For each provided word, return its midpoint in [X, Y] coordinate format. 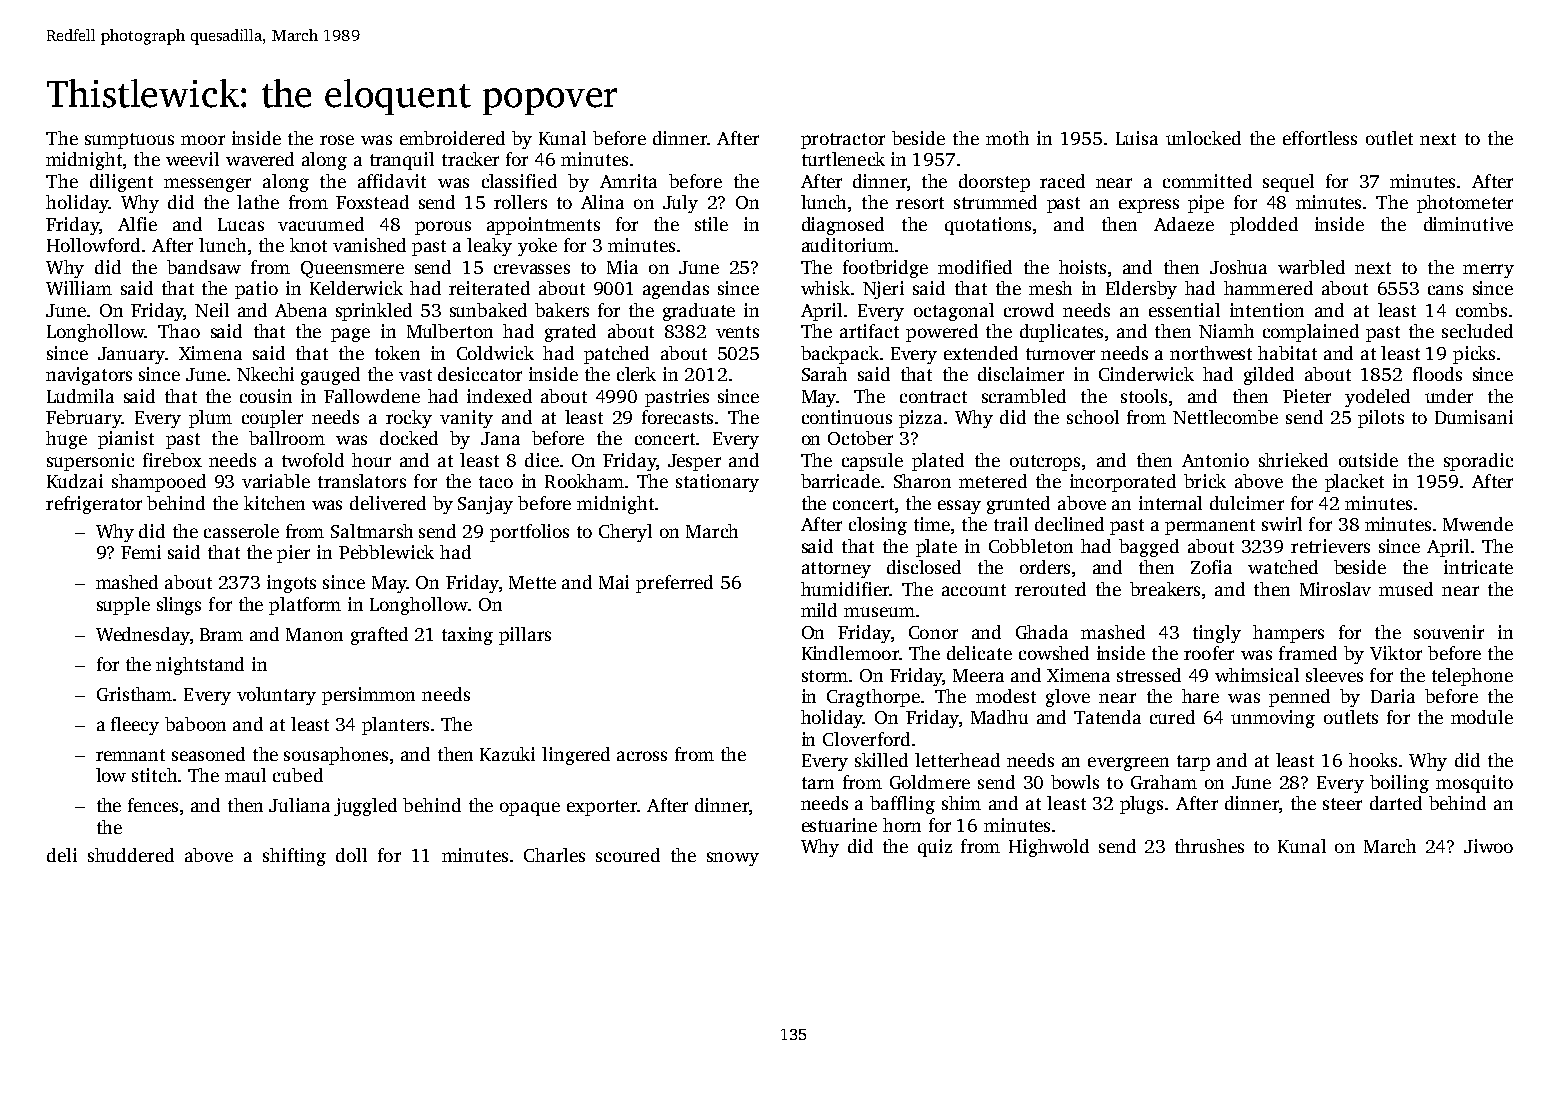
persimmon [368, 696]
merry [1488, 271]
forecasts [677, 417]
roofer [1209, 653]
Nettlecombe [1225, 417]
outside [1368, 460]
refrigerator [94, 505]
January [131, 355]
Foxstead [372, 202]
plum [210, 419]
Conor [933, 632]
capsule [872, 462]
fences [153, 805]
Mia [622, 267]
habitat [1287, 353]
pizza [920, 419]
